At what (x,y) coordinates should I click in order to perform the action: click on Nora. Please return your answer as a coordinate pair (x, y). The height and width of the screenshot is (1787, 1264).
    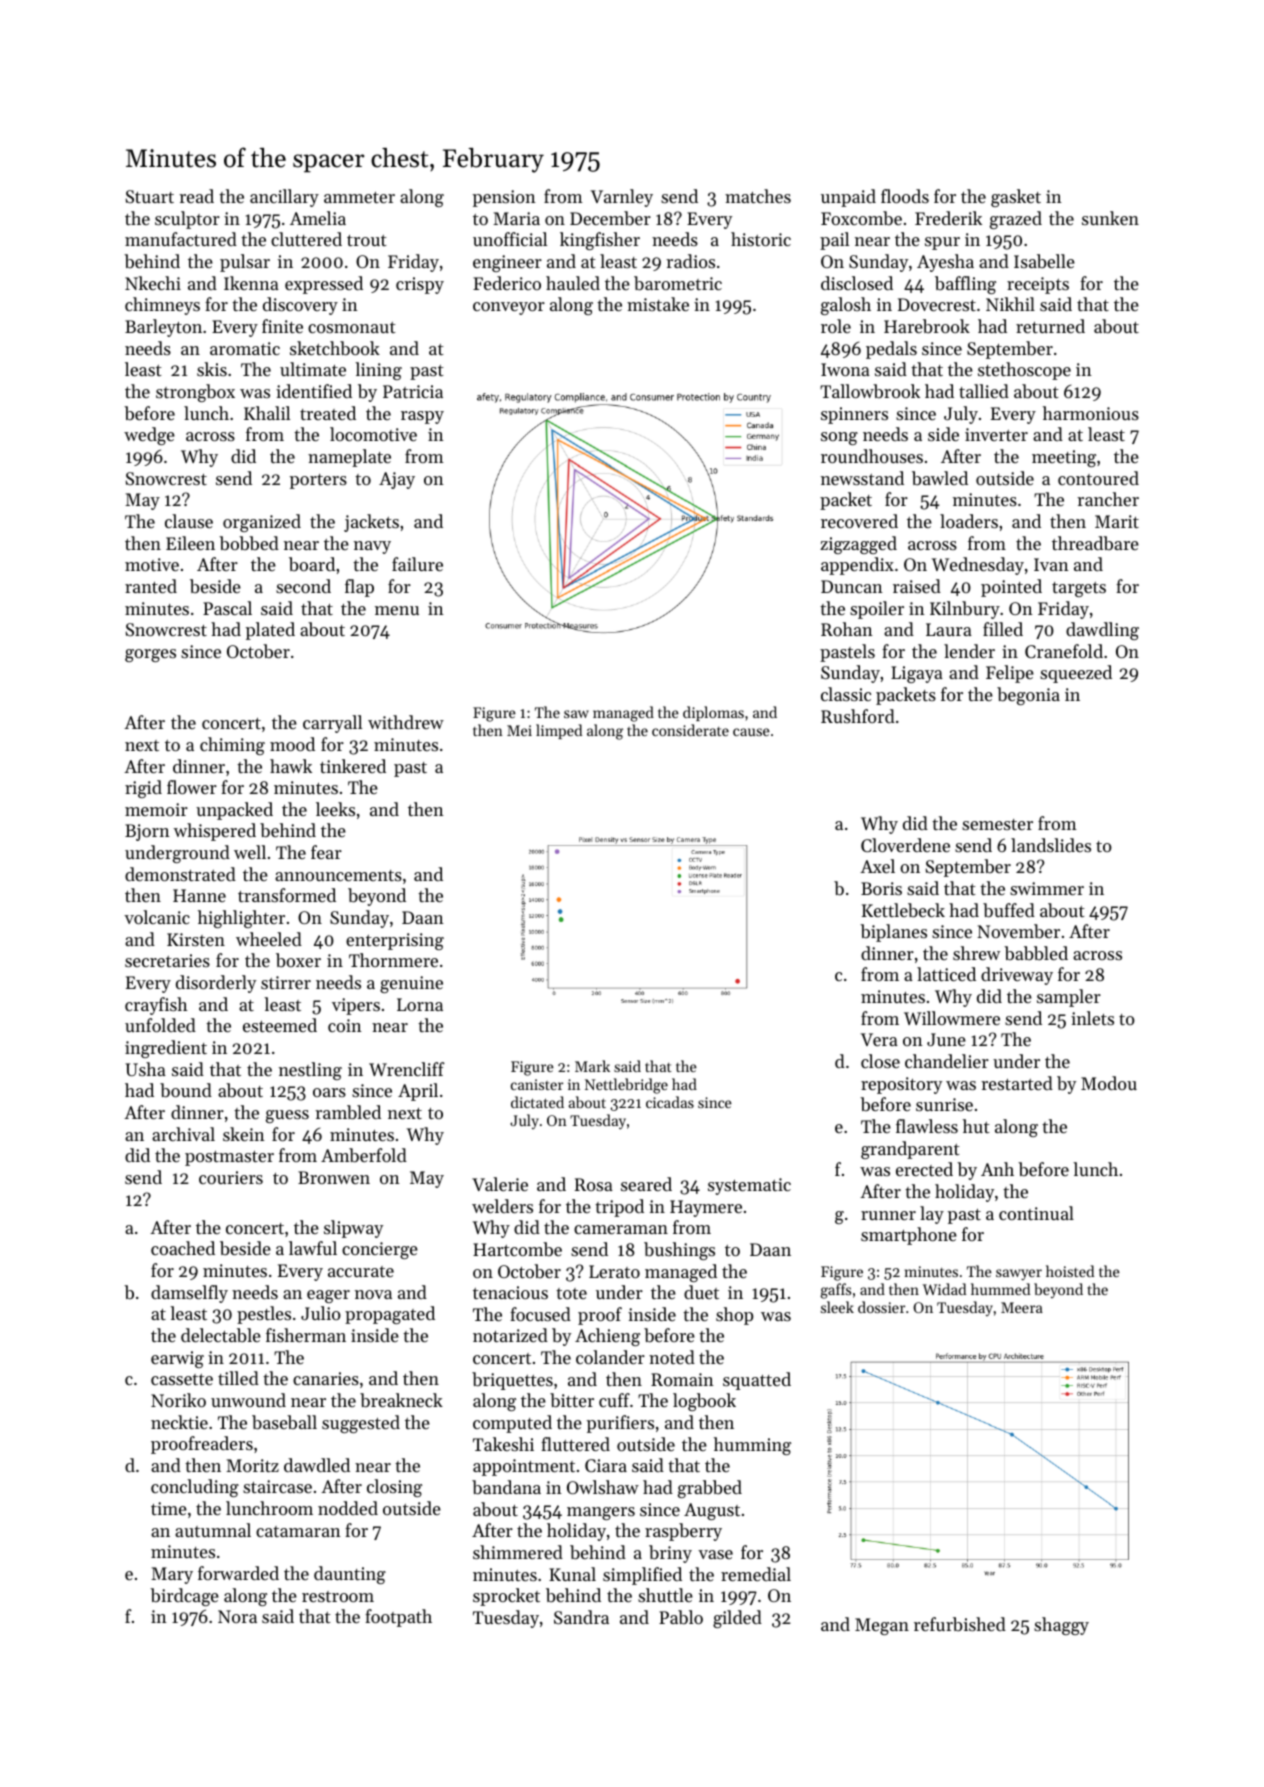
    Looking at the image, I should click on (237, 1616).
